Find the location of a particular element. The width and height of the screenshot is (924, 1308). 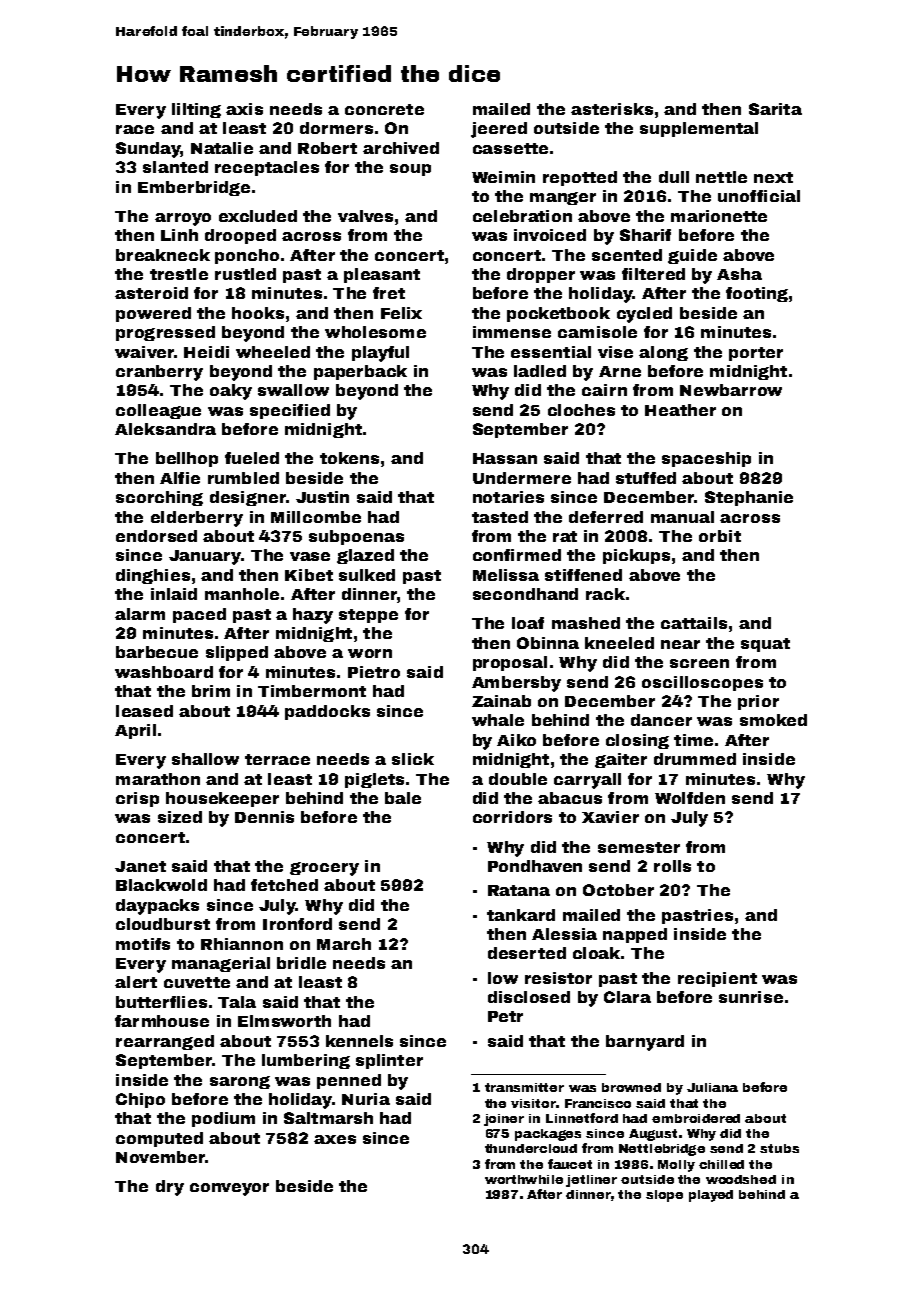

dry is located at coordinates (170, 1188).
